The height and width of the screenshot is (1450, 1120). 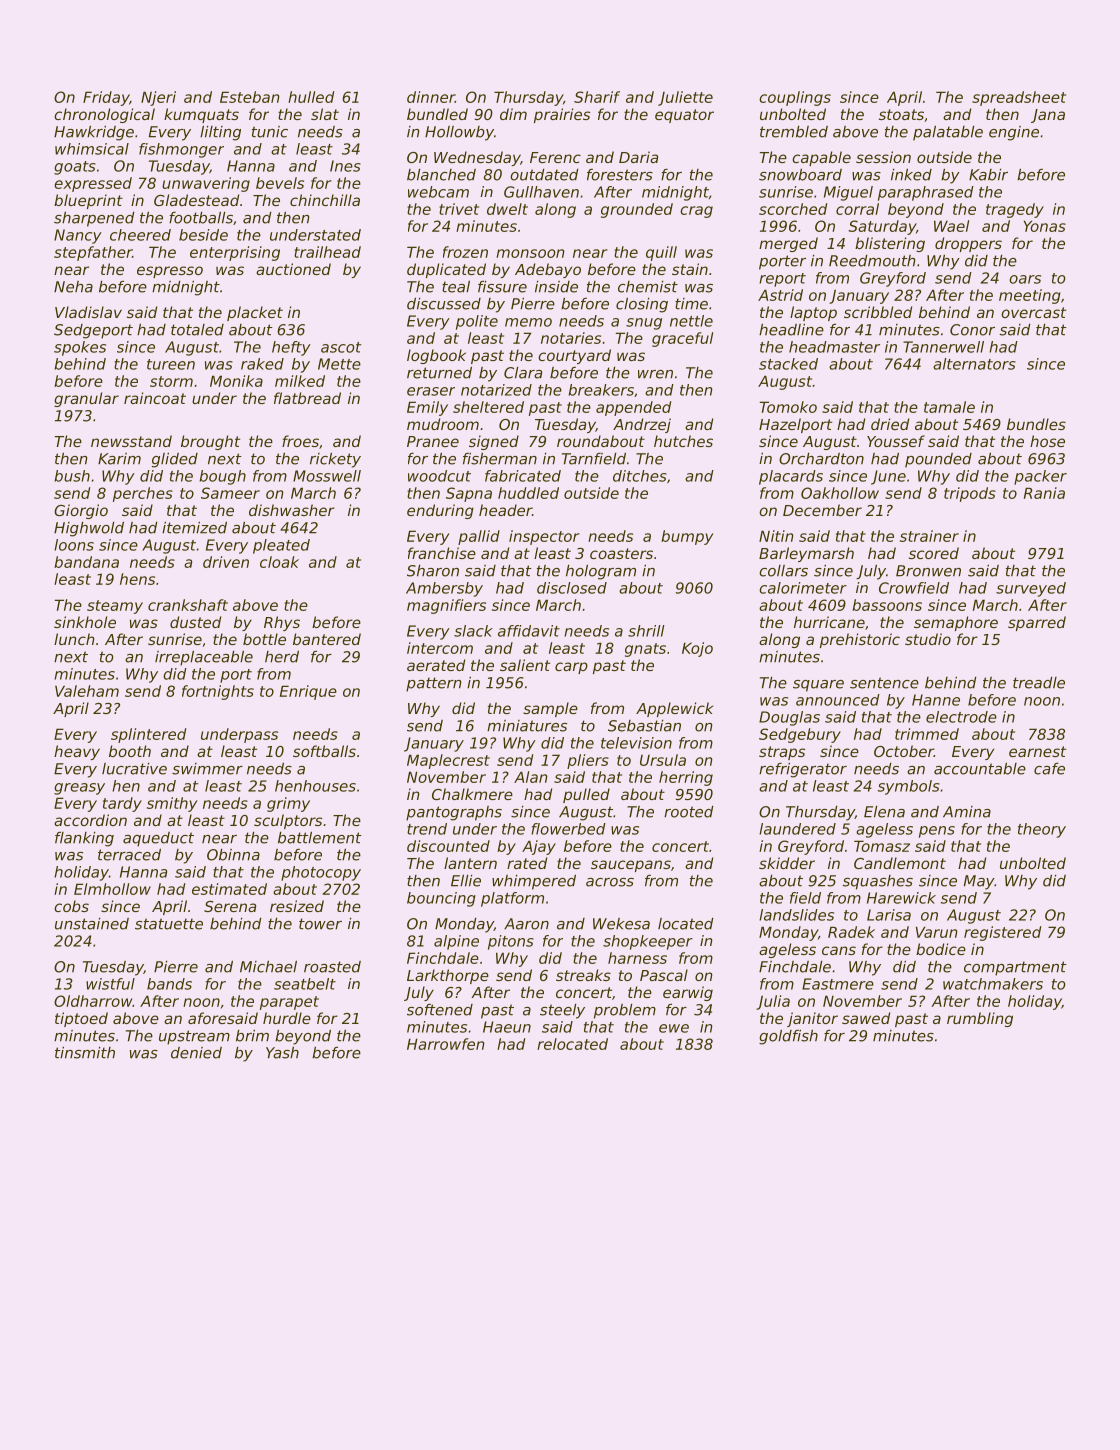 I want to click on Haeun, so click(x=507, y=1027).
